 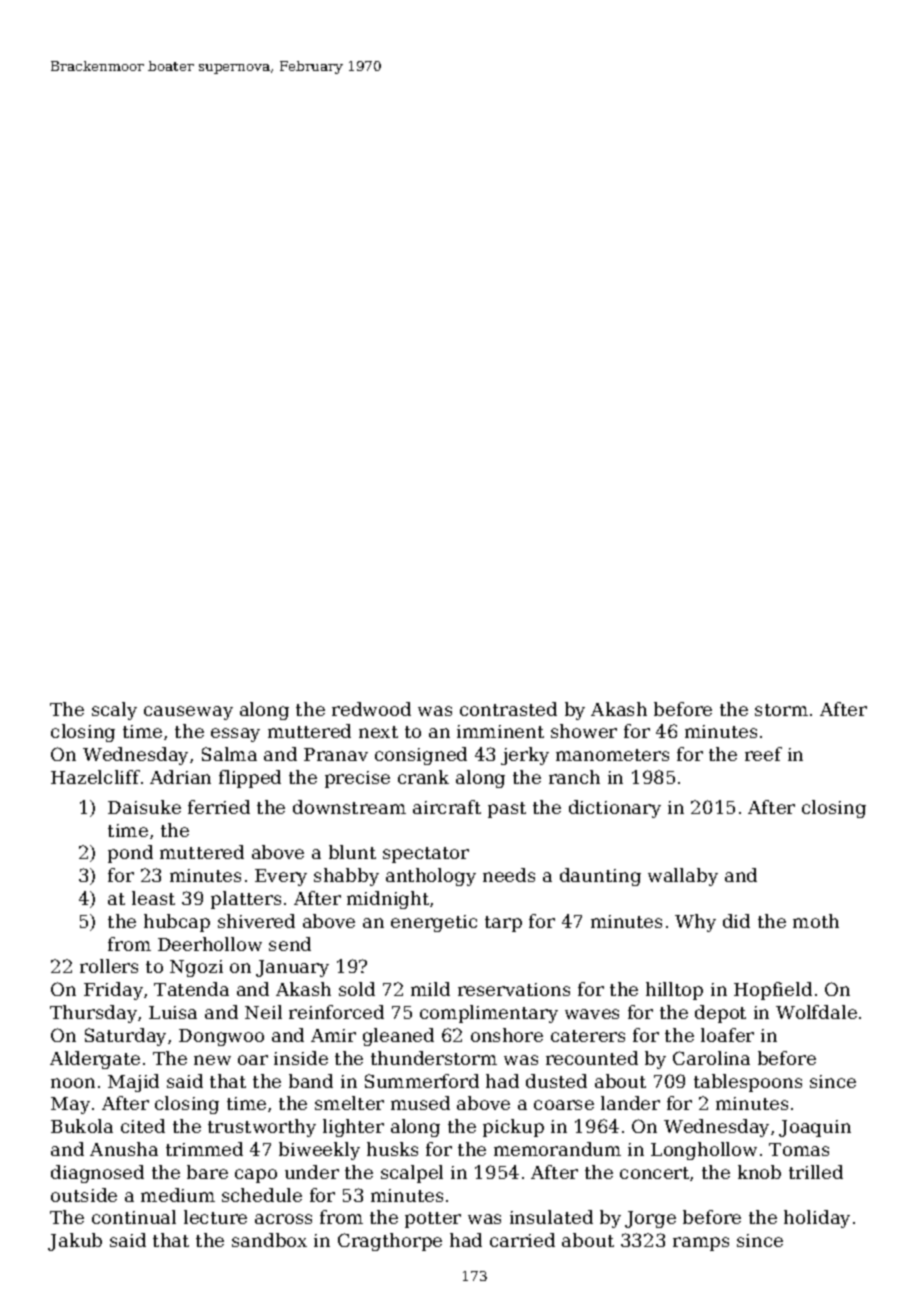 I want to click on pickup, so click(x=513, y=1128).
